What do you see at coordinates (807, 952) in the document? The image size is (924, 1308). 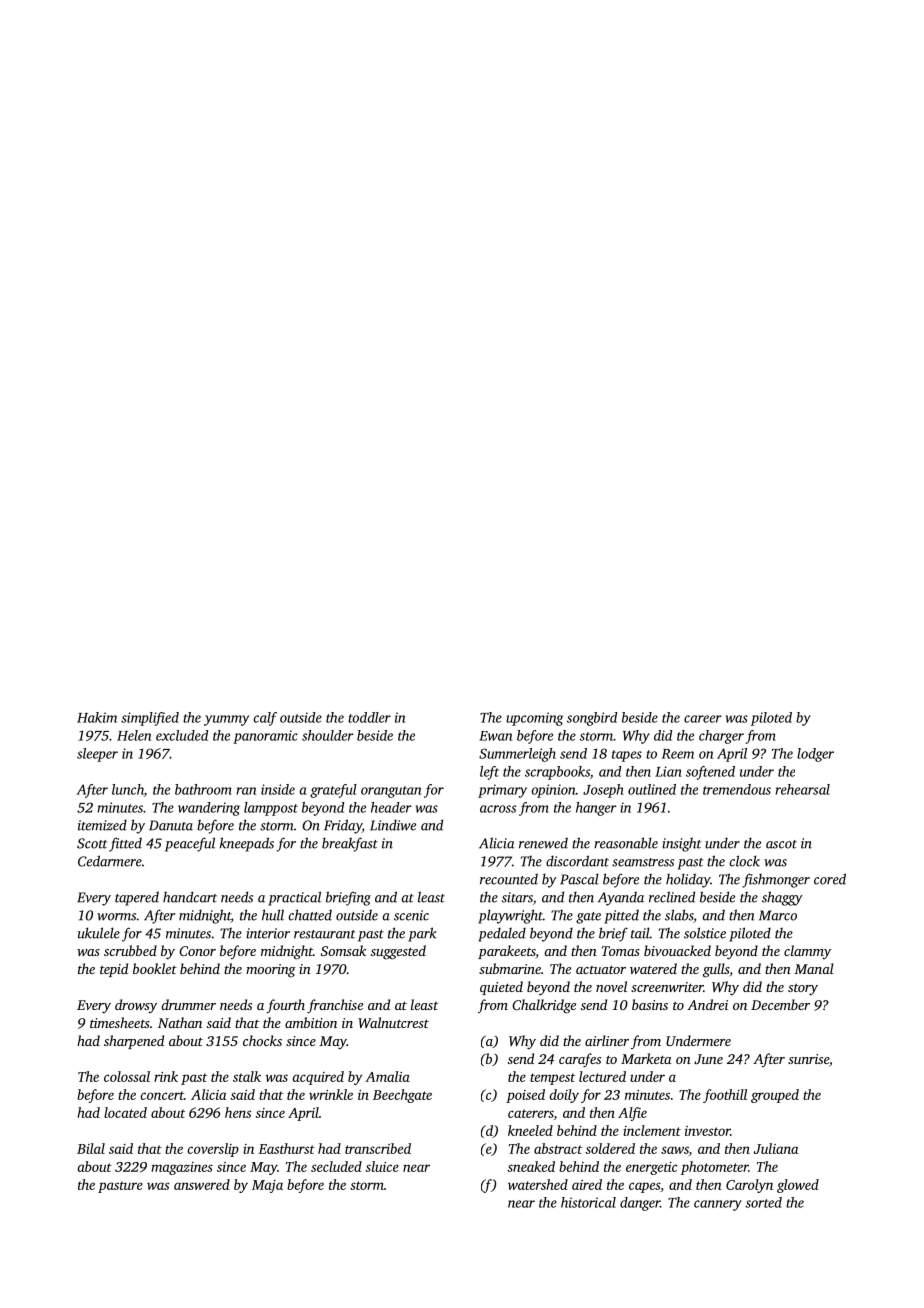 I see `clammy` at bounding box center [807, 952].
